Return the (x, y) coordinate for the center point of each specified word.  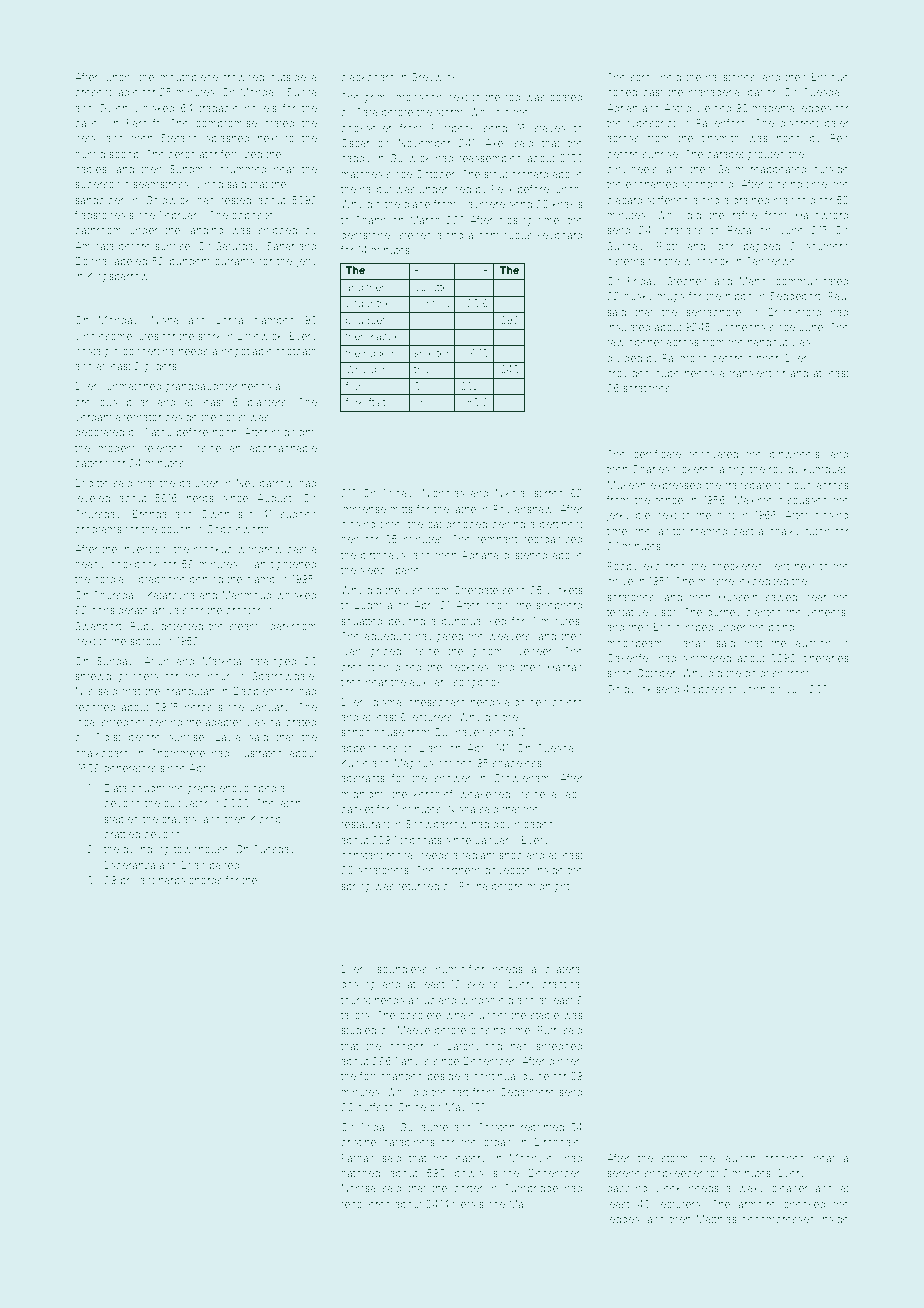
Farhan (357, 1158)
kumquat (825, 470)
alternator (138, 417)
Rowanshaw (523, 509)
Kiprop (265, 820)
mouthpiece (189, 78)
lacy (573, 795)
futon (817, 531)
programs (98, 531)
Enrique (830, 78)
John (754, 689)
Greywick (434, 78)
